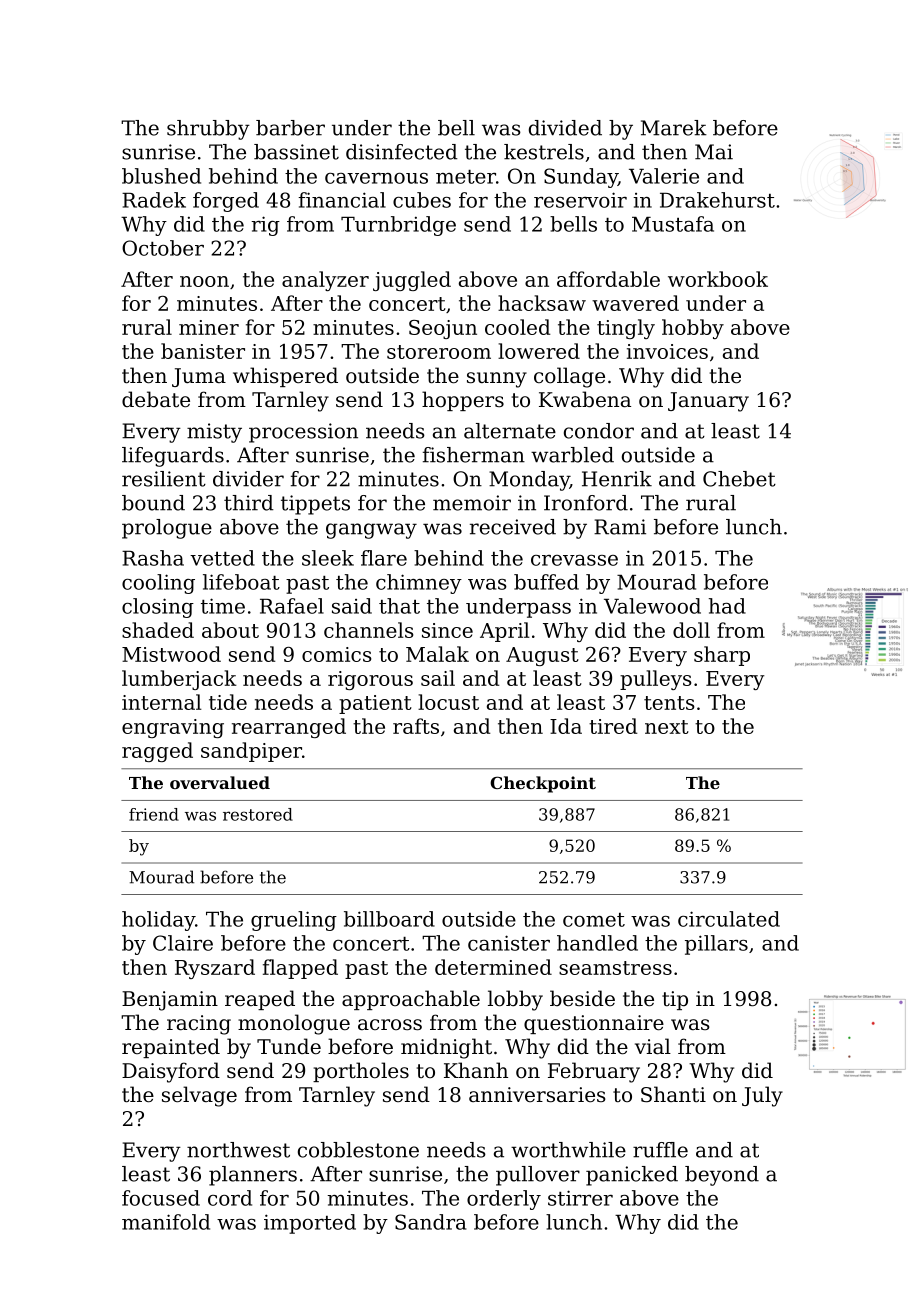 The image size is (924, 1308). Describe the element at coordinates (253, 1176) in the document. I see `planners` at that location.
